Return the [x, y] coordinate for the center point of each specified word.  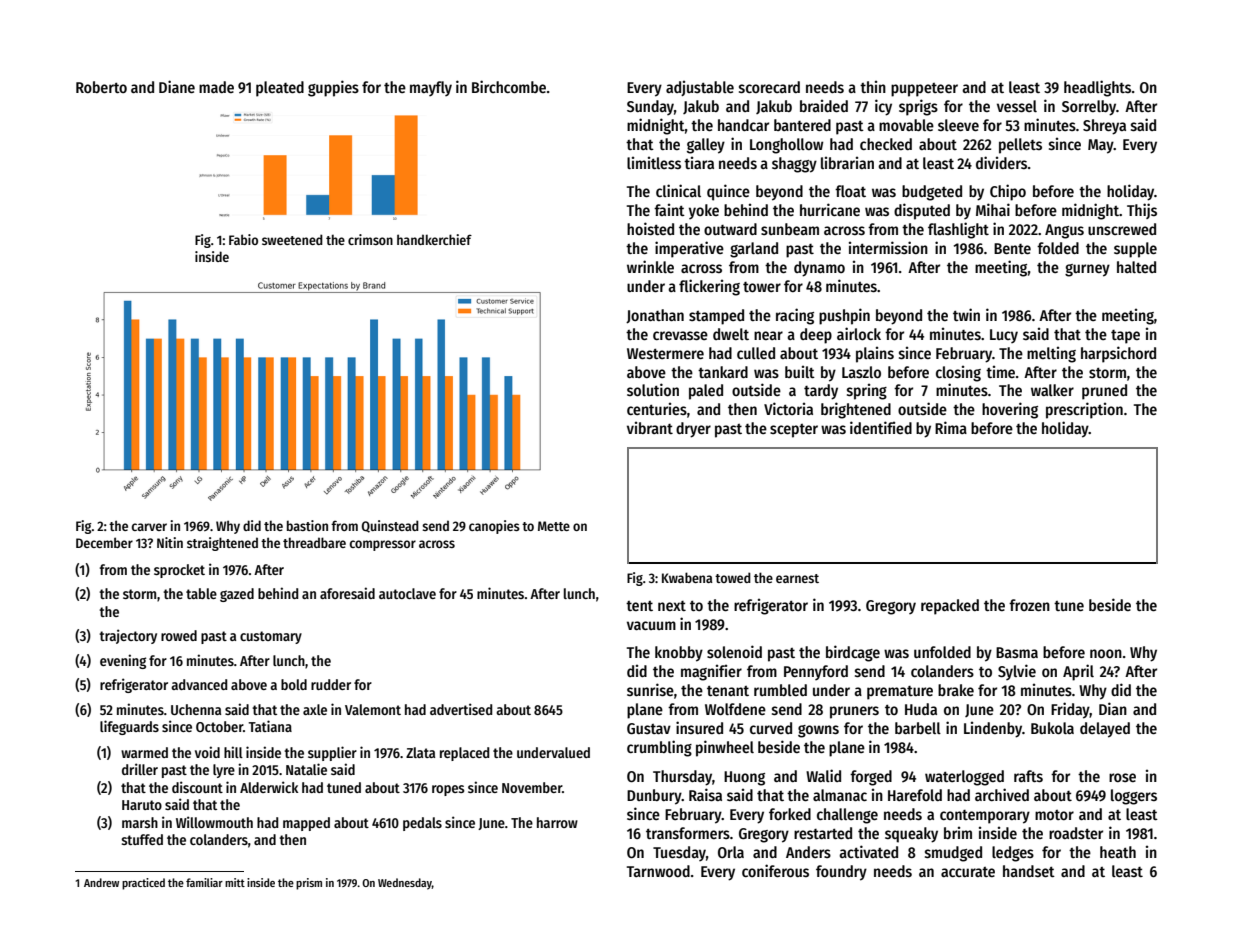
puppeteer [924, 90]
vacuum [651, 625]
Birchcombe [509, 86]
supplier [332, 753]
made [216, 87]
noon [1106, 653]
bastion [307, 525]
